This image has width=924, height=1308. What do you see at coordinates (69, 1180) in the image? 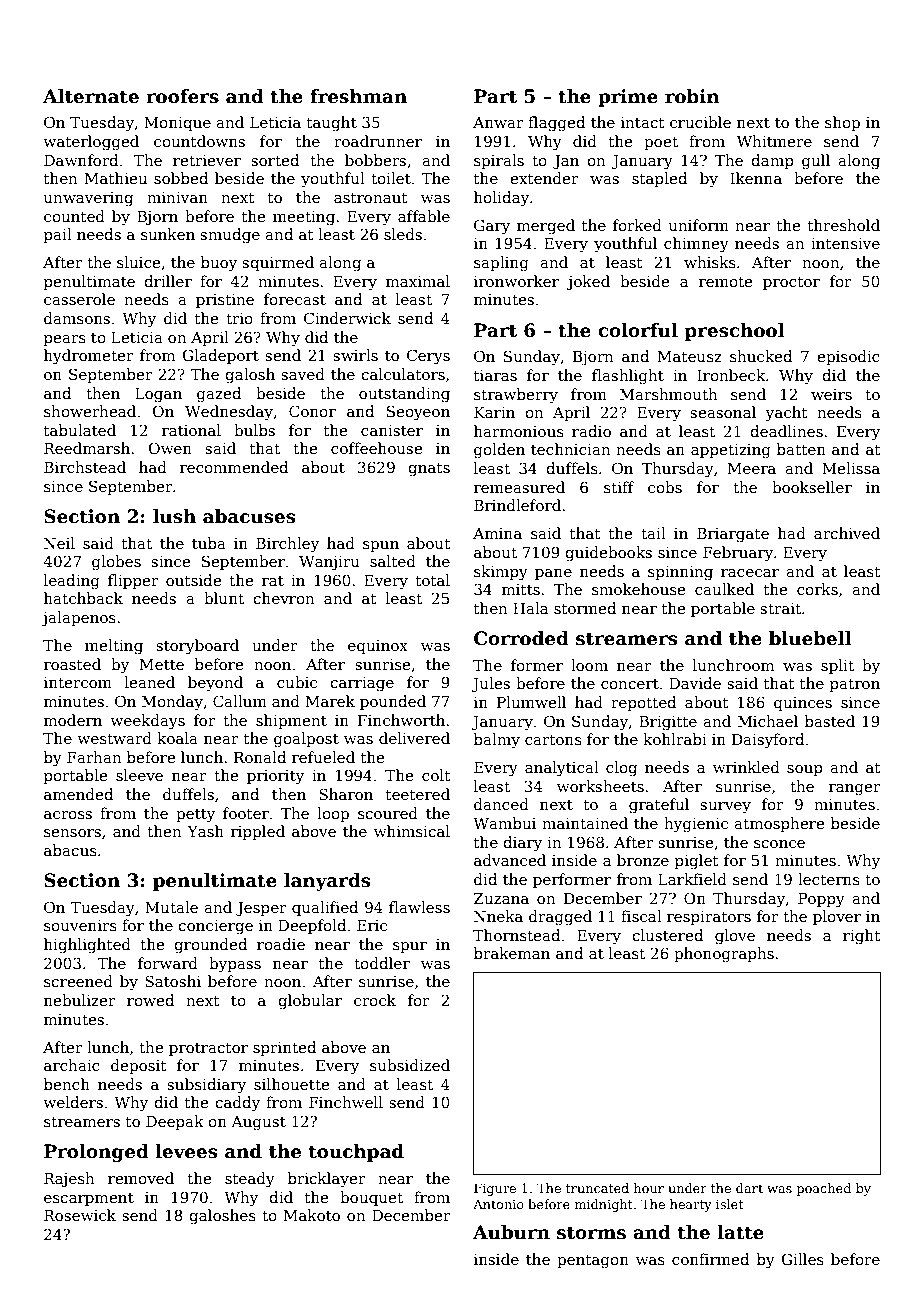
I see `Rajesh` at bounding box center [69, 1180].
